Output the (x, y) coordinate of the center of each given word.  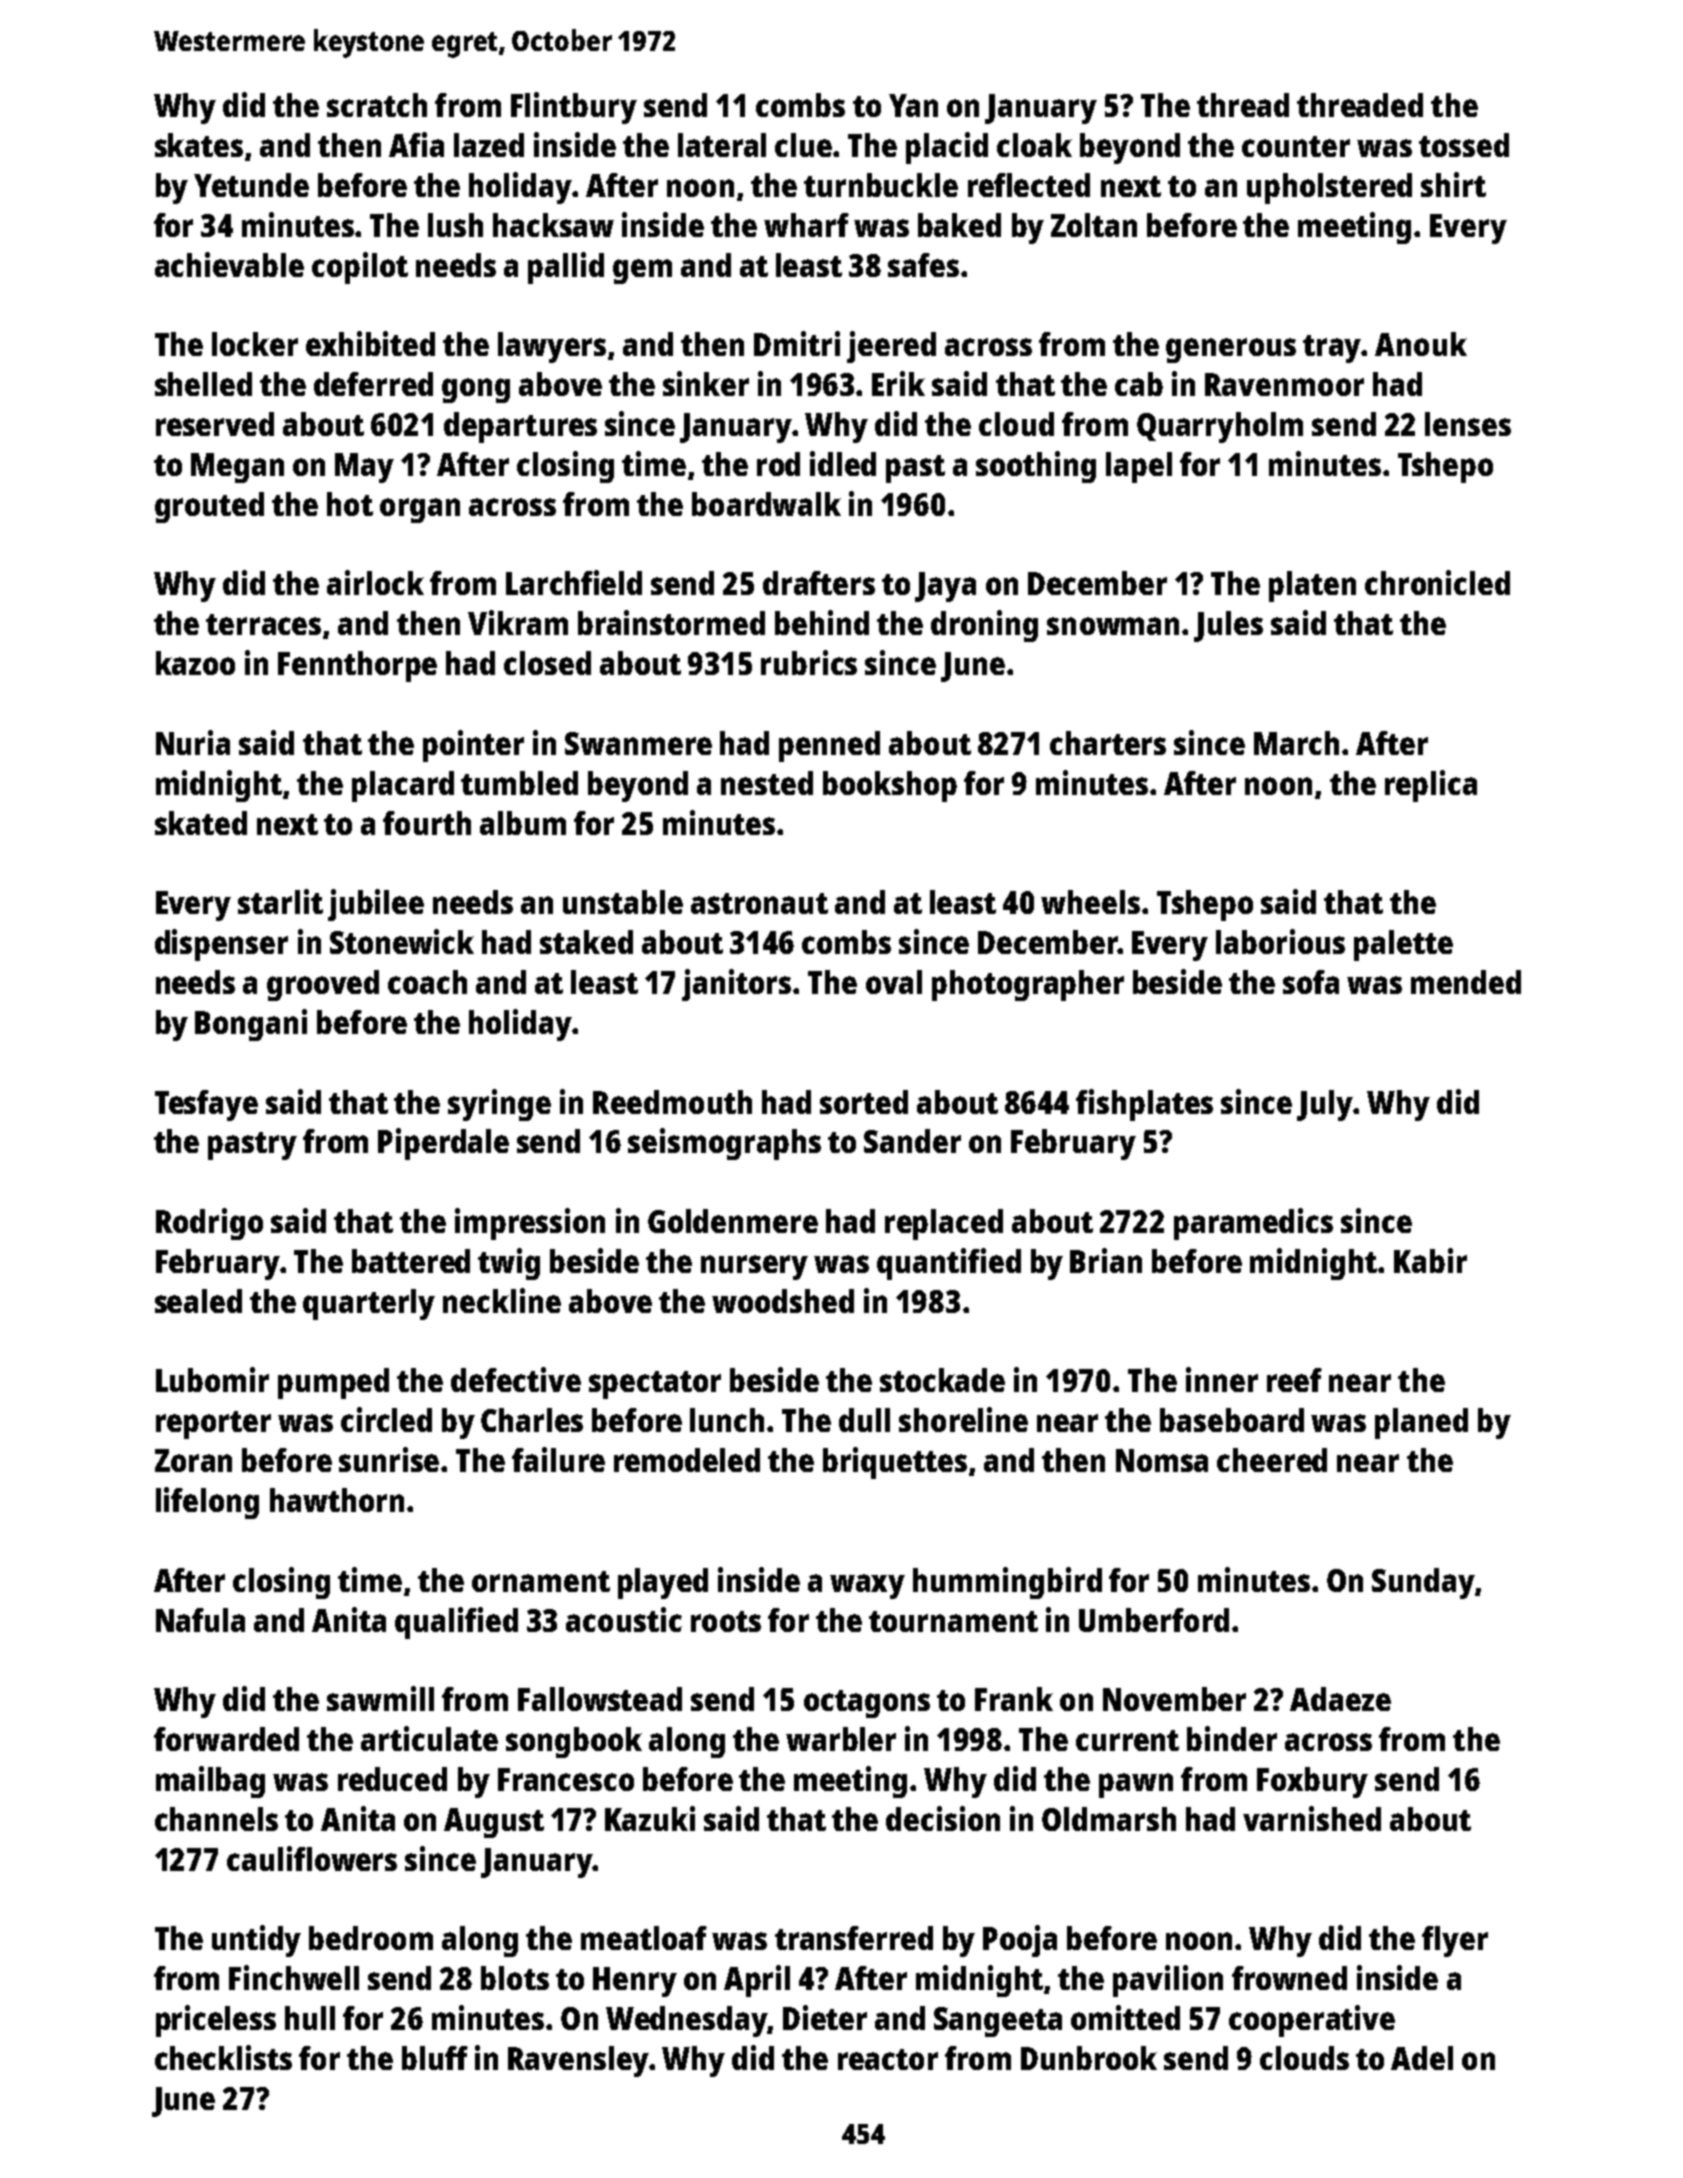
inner (1222, 1379)
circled (386, 1419)
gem (642, 271)
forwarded (226, 1739)
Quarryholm (1220, 427)
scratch (377, 105)
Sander (912, 1141)
